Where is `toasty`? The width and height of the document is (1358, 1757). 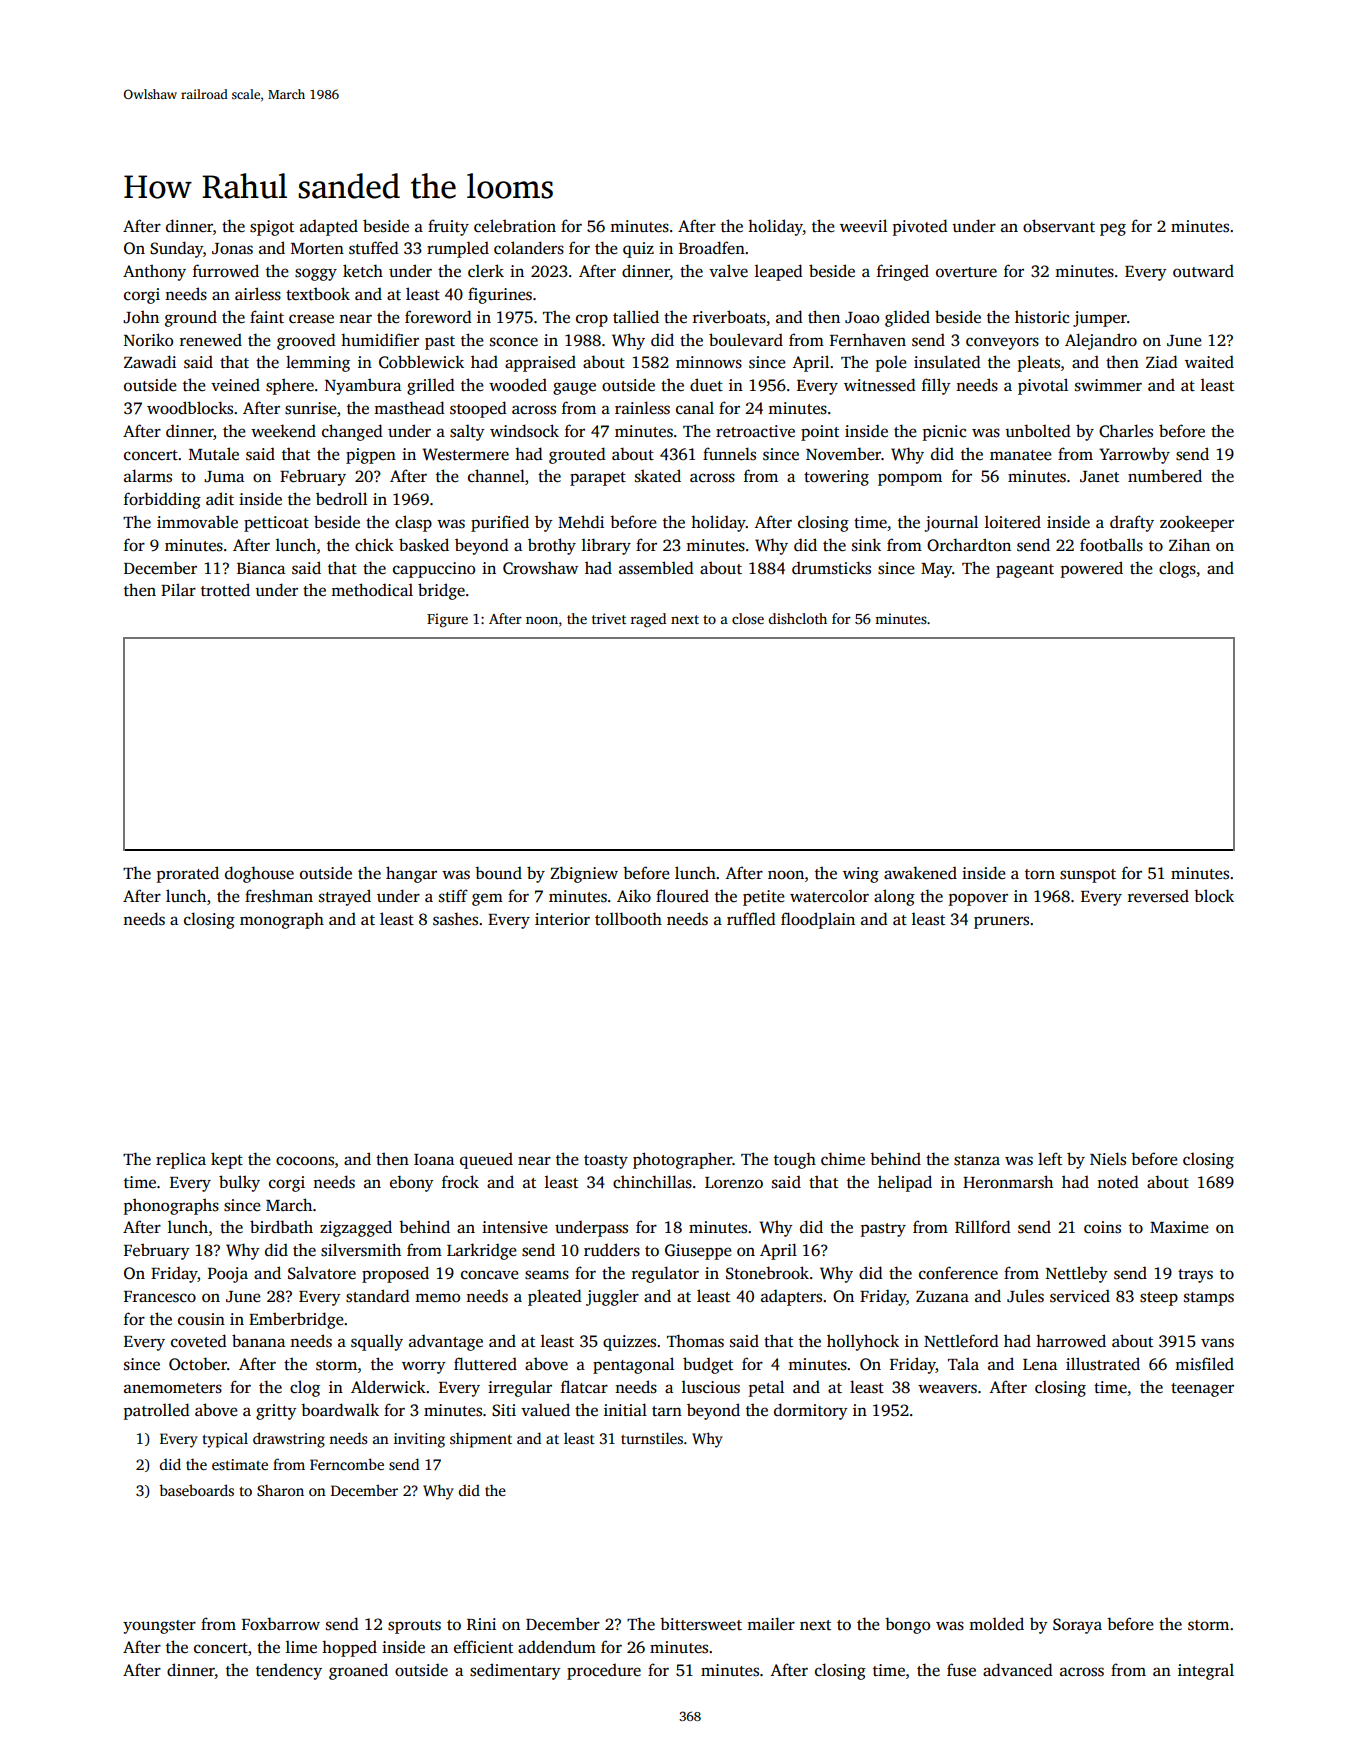 toasty is located at coordinates (606, 1162).
